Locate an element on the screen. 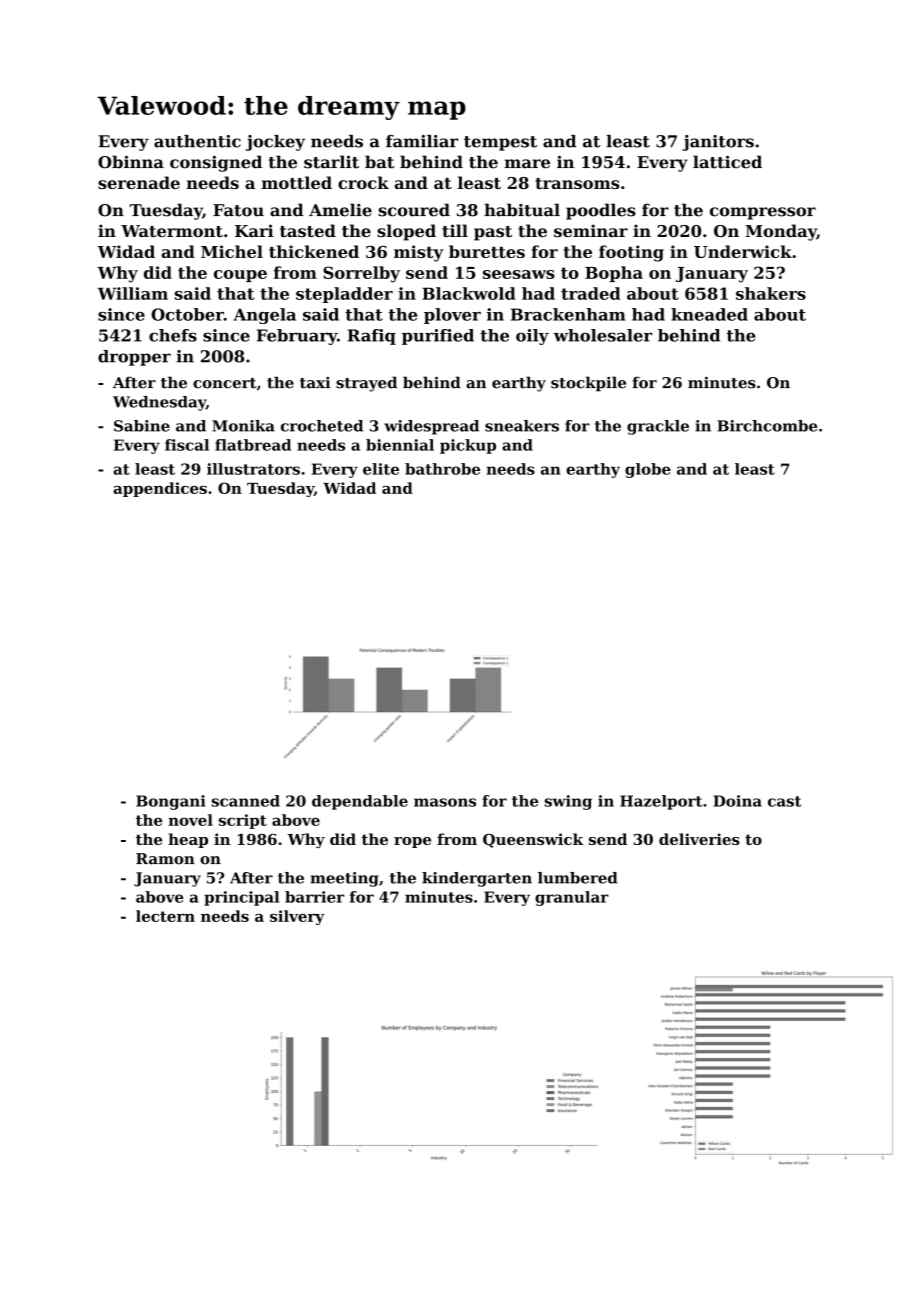 Image resolution: width=924 pixels, height=1308 pixels. elite is located at coordinates (381, 469).
